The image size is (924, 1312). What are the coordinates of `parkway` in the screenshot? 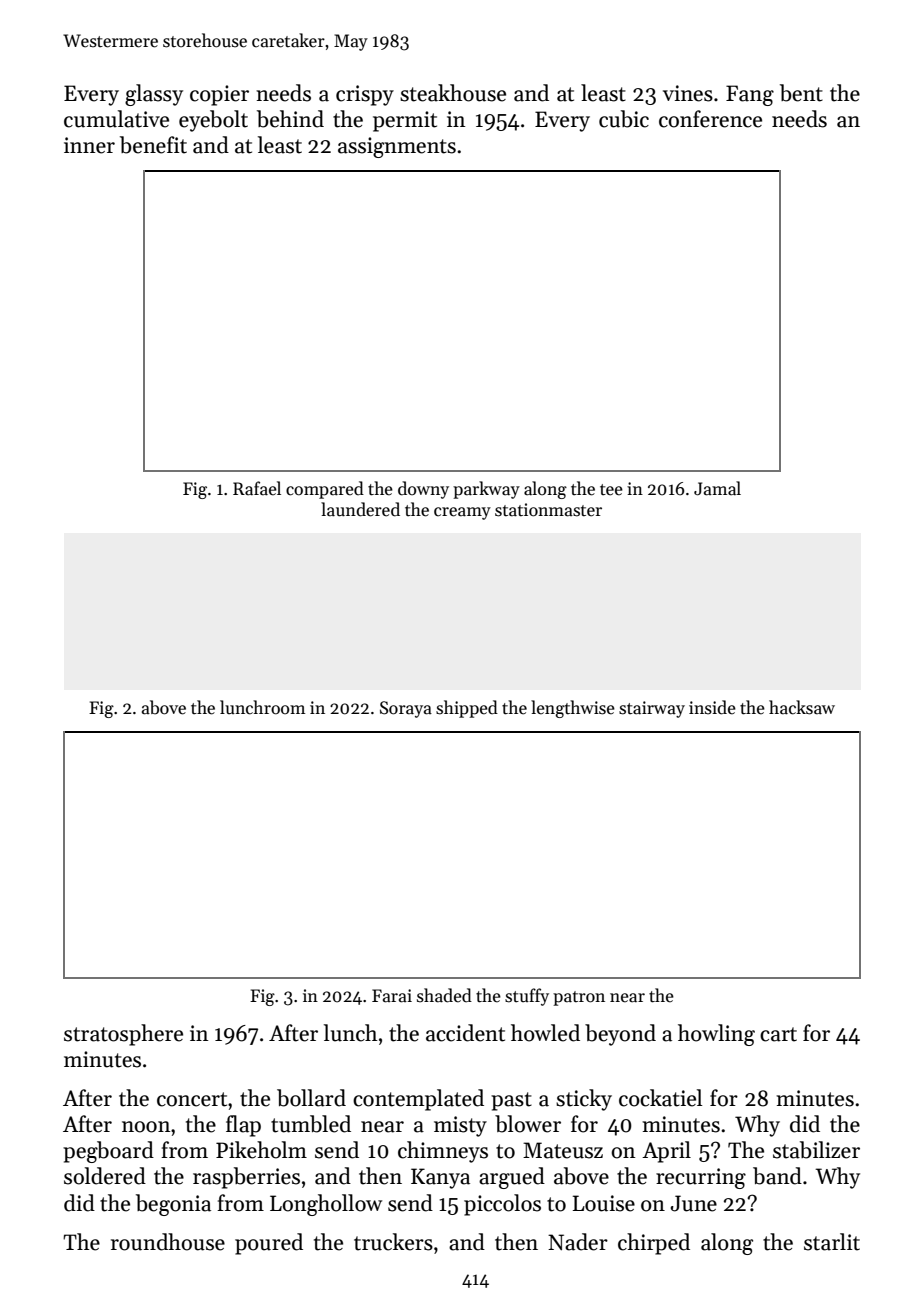 It's located at (486, 490).
